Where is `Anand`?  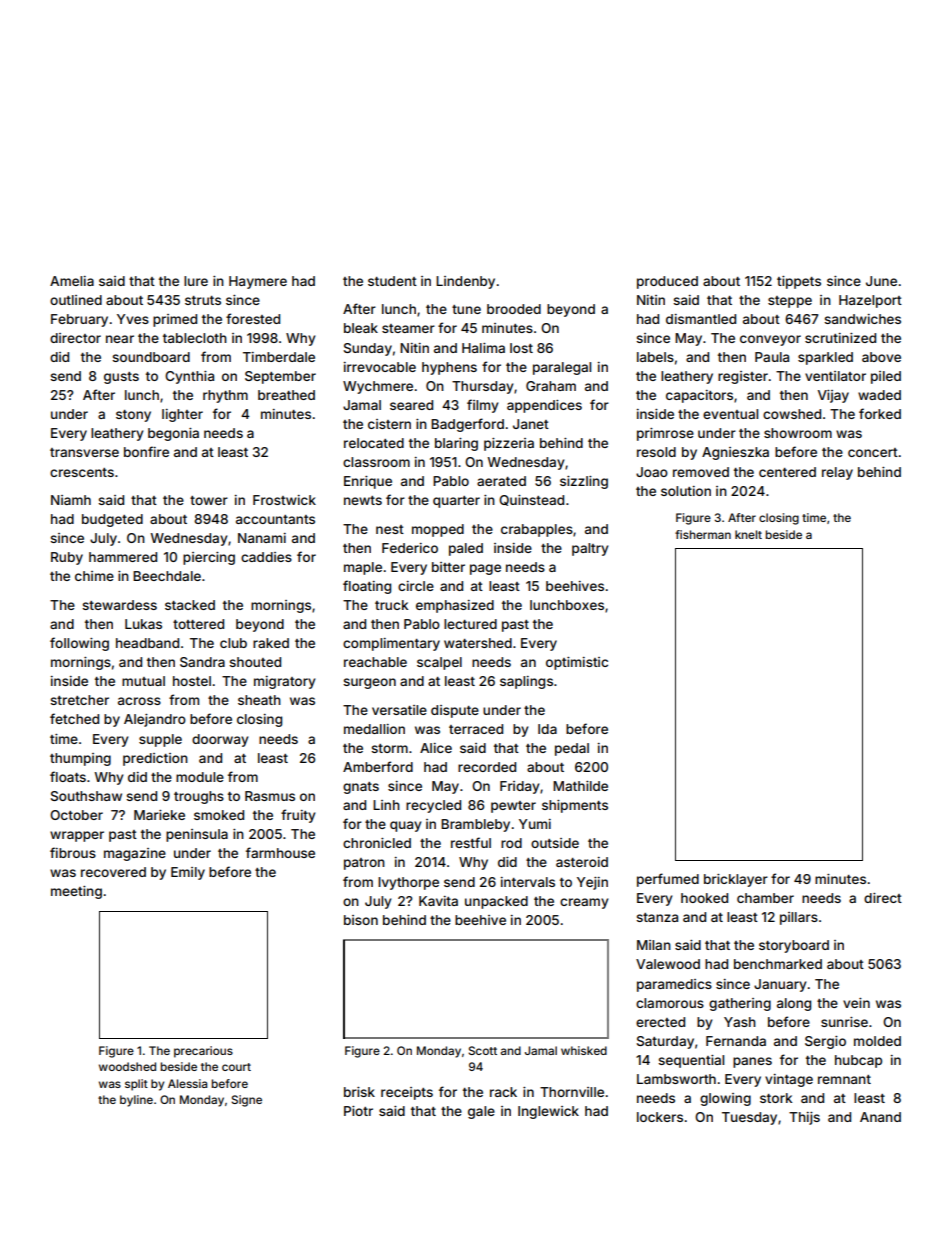 Anand is located at coordinates (880, 1117).
